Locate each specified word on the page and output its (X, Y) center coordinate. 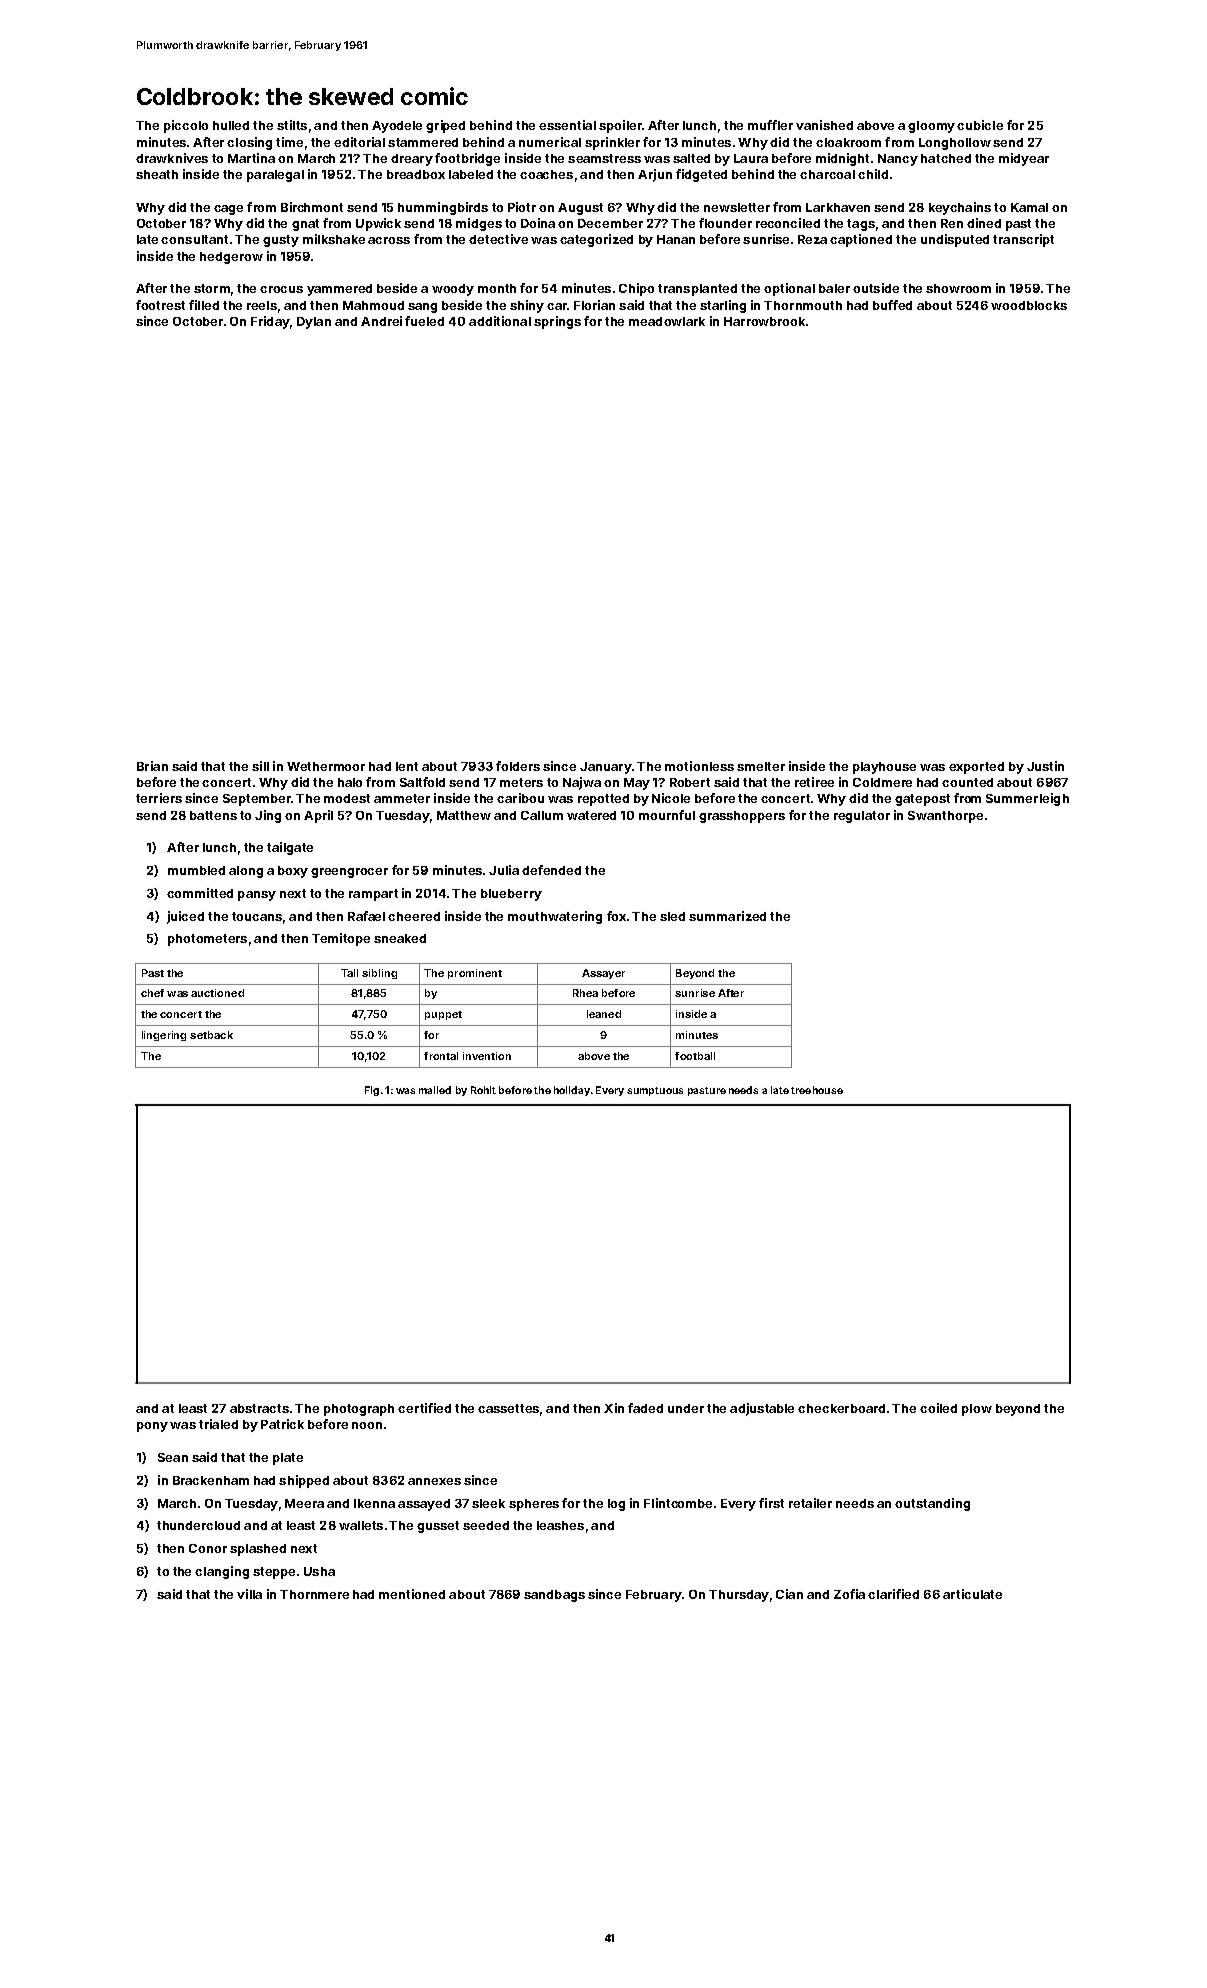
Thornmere (314, 1594)
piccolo (186, 126)
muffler (770, 125)
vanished (824, 125)
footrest (160, 305)
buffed (892, 305)
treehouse (817, 1090)
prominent (475, 974)
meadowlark (667, 321)
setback (211, 1035)
